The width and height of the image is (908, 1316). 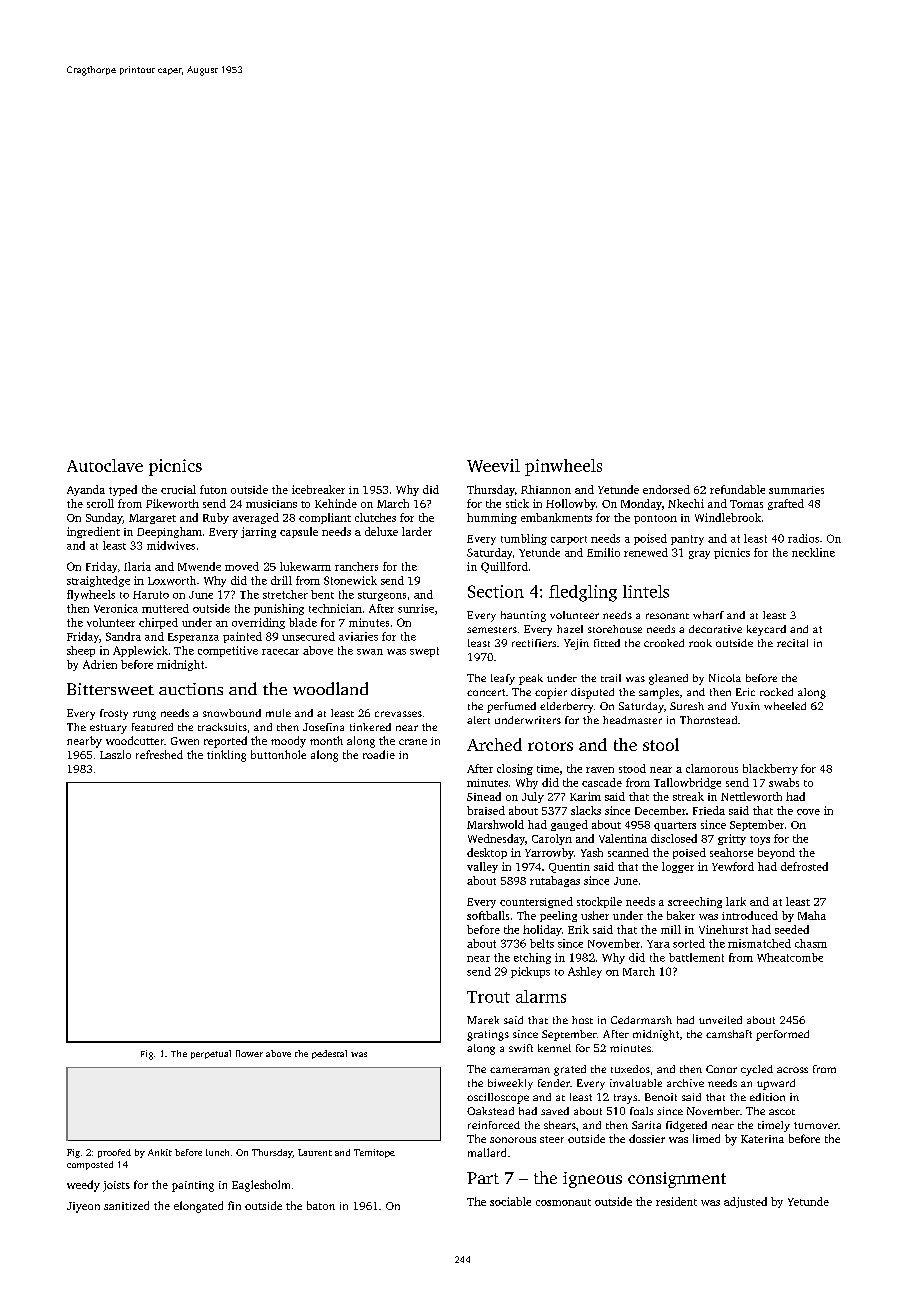 I want to click on Laszlo, so click(x=115, y=754).
